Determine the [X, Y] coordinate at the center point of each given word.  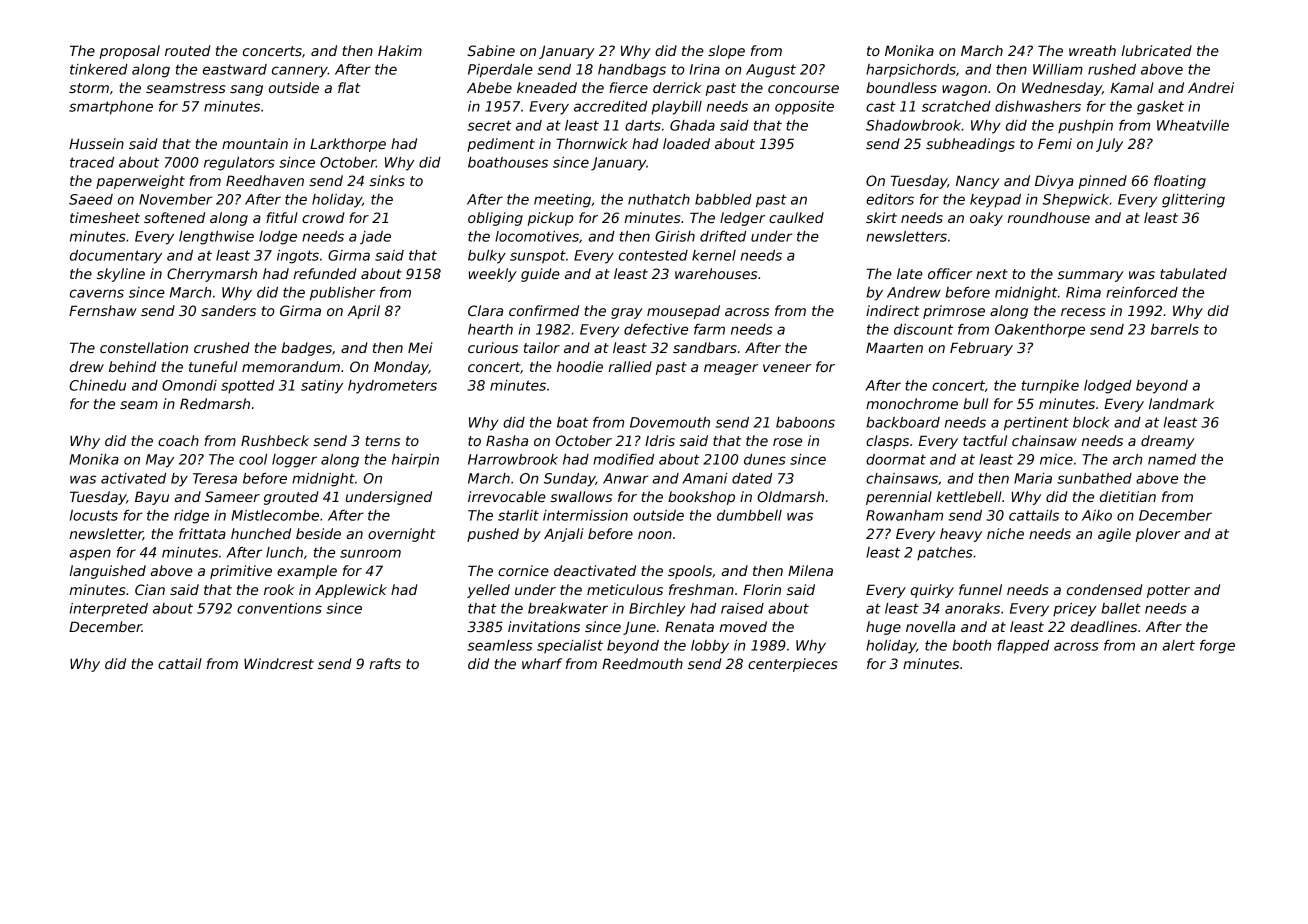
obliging [495, 219]
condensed [1105, 589]
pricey [1075, 610]
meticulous [625, 589]
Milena [810, 570]
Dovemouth [670, 422]
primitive [241, 572]
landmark [1182, 403]
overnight [401, 535]
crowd [323, 217]
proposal [129, 52]
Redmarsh [215, 403]
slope [726, 52]
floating [1180, 182]
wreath [1092, 50]
